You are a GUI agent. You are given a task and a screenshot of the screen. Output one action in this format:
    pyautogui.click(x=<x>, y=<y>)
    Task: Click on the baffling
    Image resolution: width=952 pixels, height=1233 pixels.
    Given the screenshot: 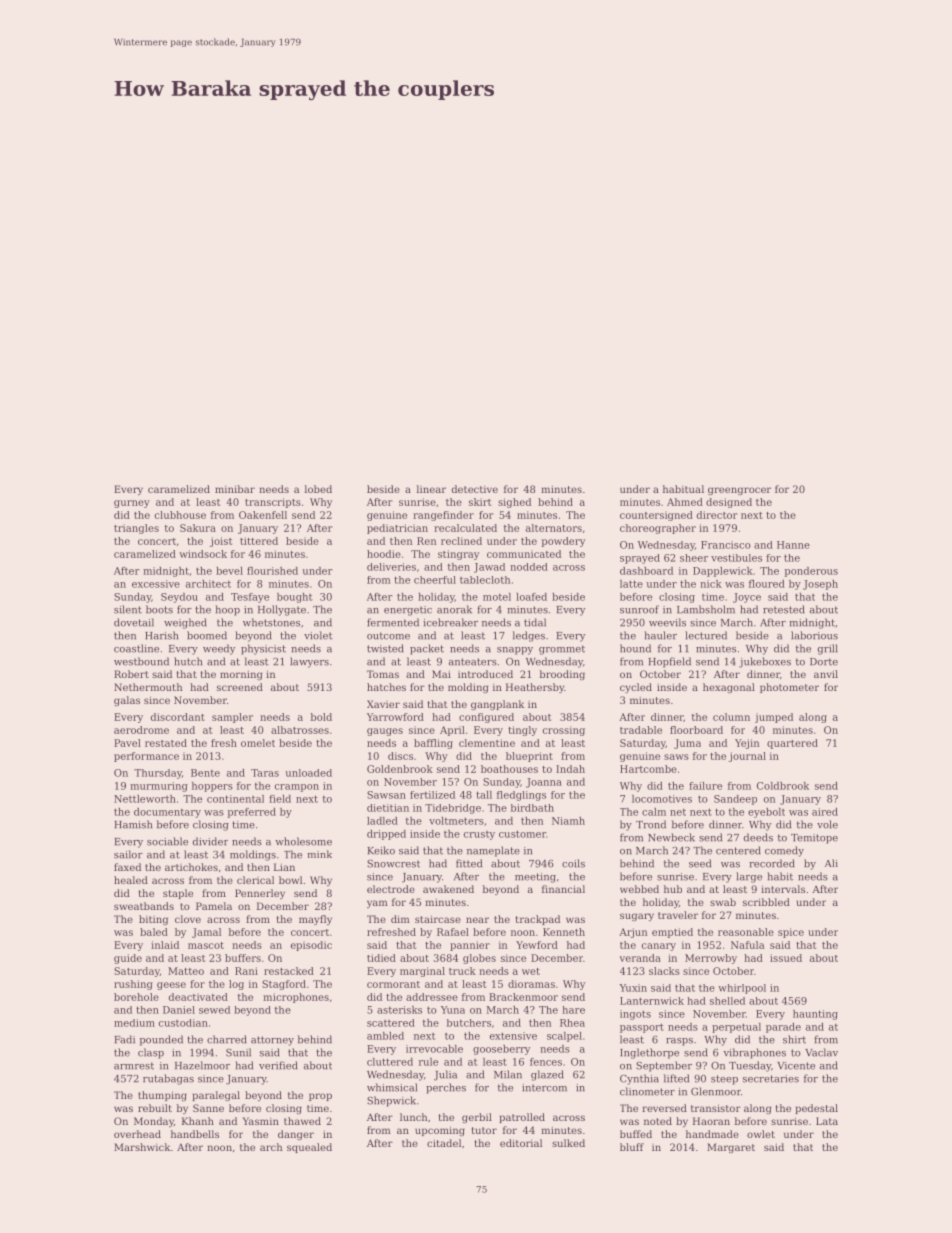 What is the action you would take?
    pyautogui.click(x=433, y=744)
